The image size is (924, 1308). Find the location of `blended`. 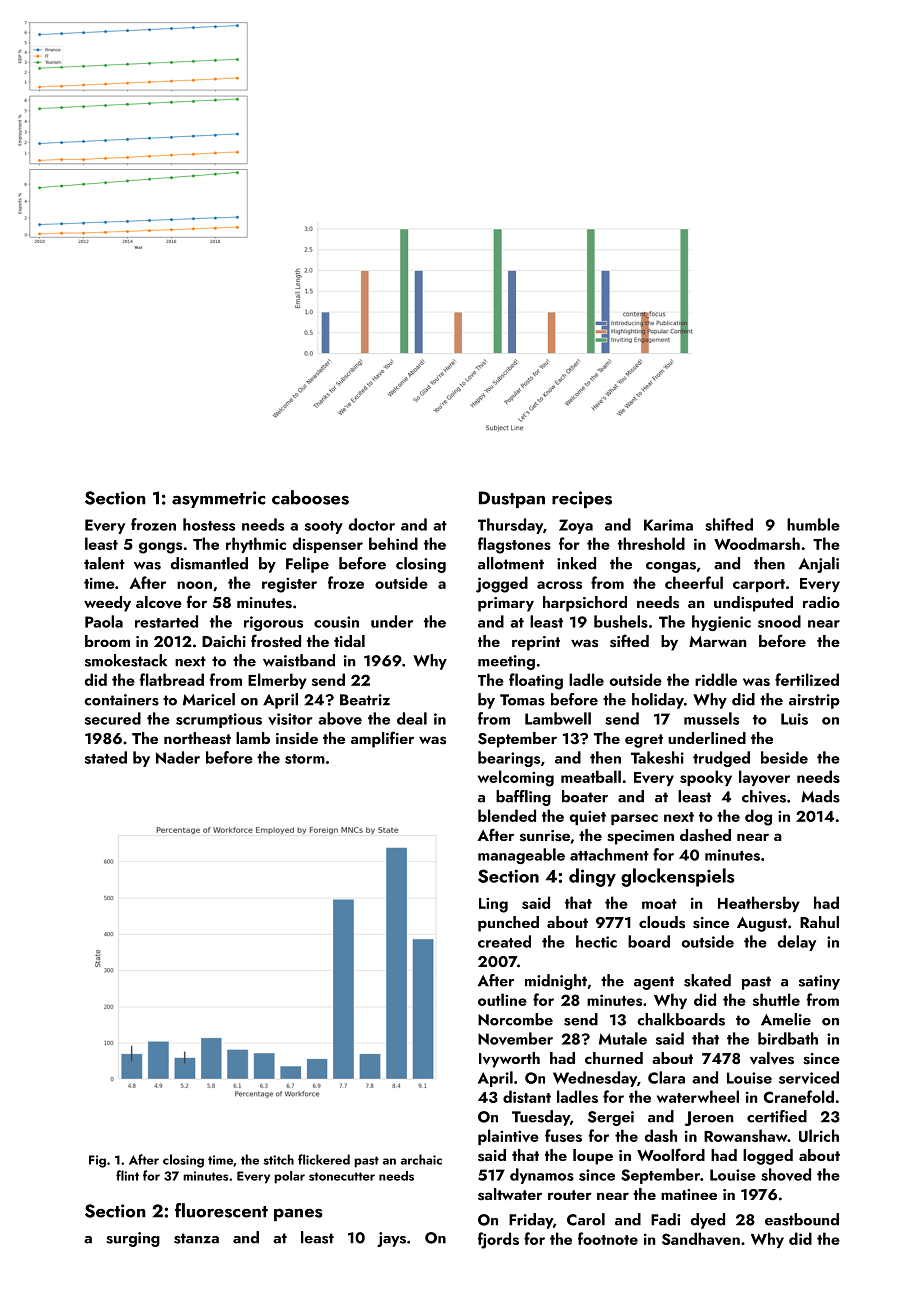

blended is located at coordinates (507, 815).
